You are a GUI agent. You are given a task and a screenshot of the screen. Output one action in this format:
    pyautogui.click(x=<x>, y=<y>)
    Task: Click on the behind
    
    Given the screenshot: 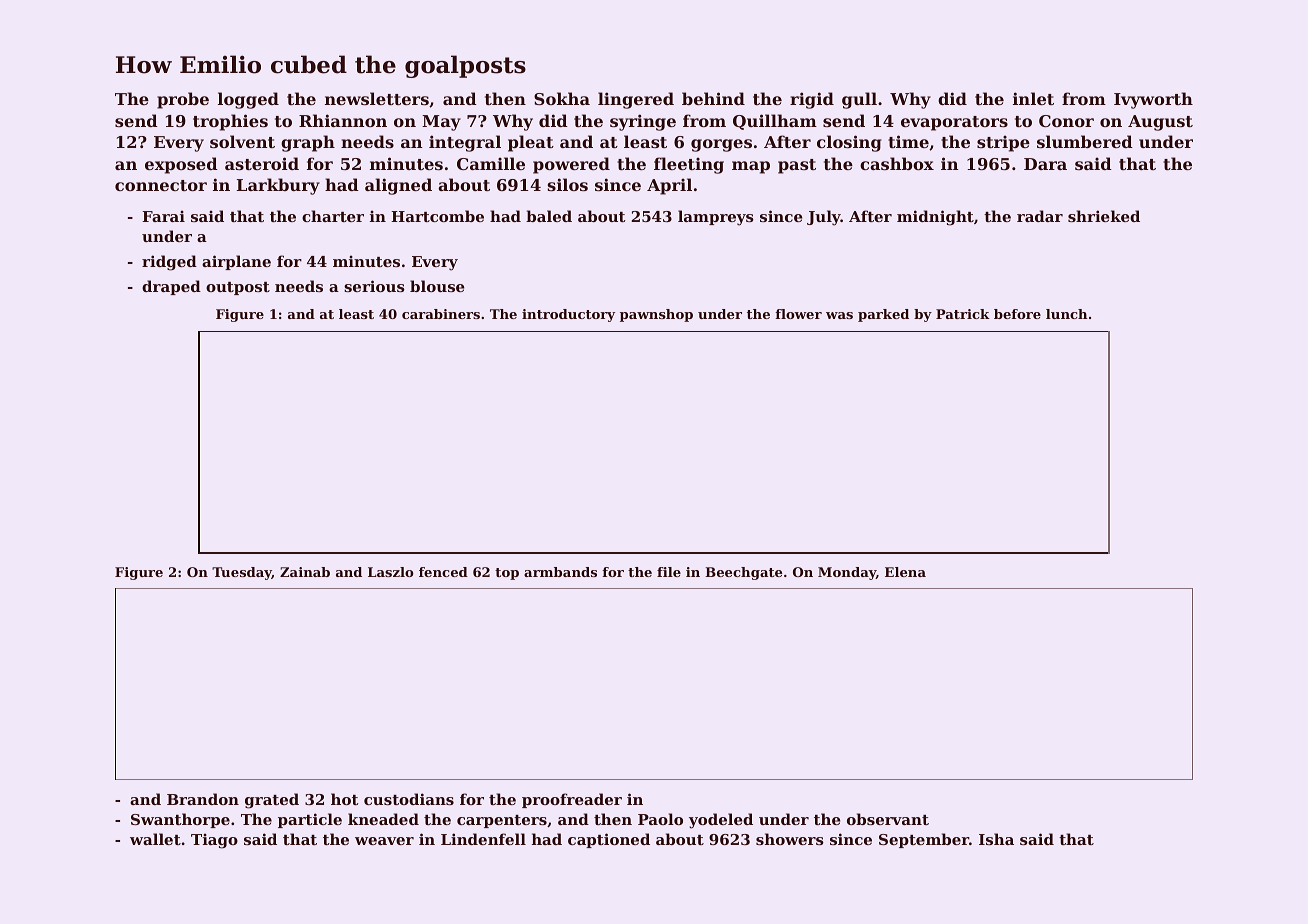 What is the action you would take?
    pyautogui.click(x=713, y=98)
